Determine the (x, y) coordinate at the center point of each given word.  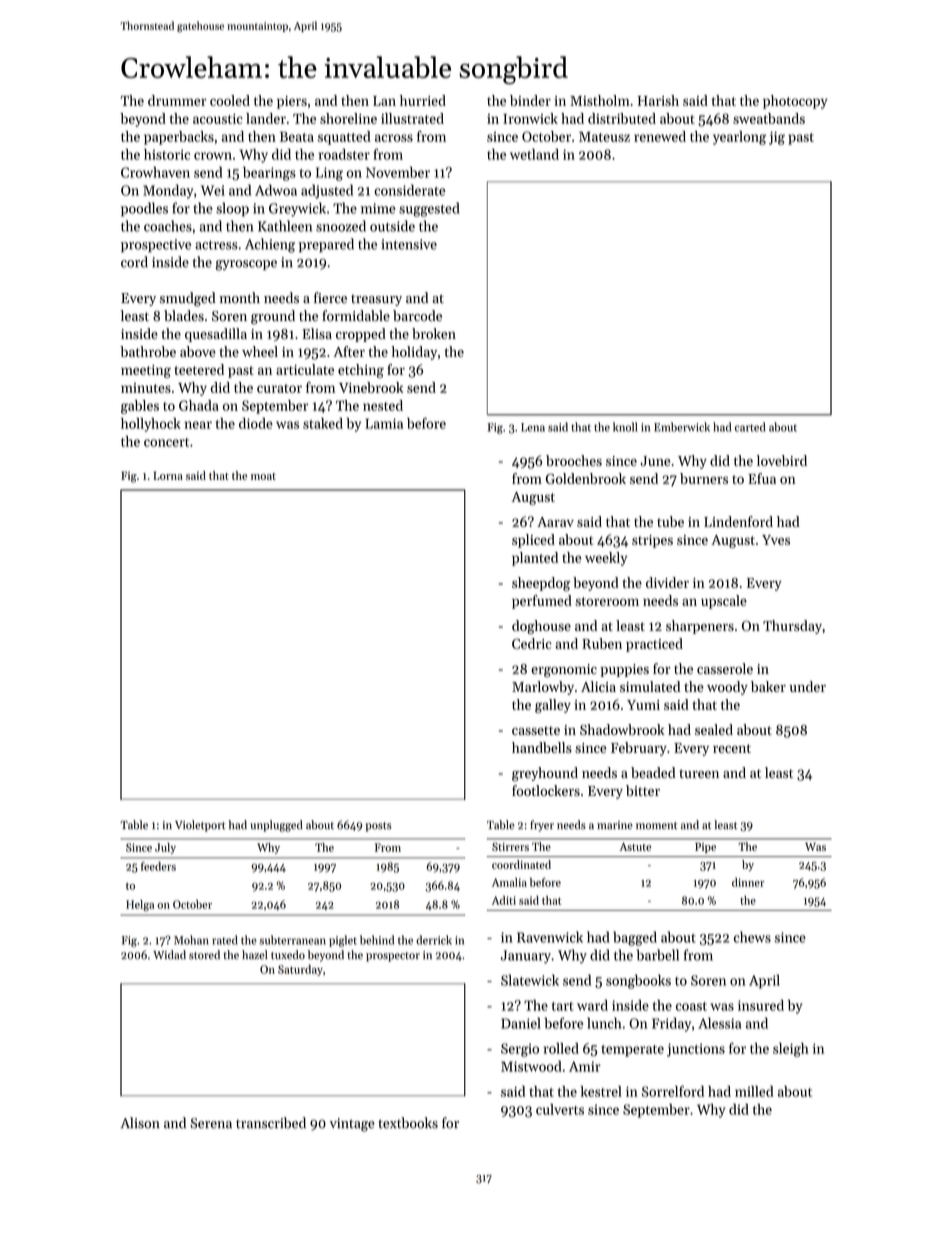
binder (530, 100)
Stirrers (510, 846)
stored (204, 955)
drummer (177, 100)
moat (263, 476)
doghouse (541, 627)
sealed (714, 729)
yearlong (739, 138)
